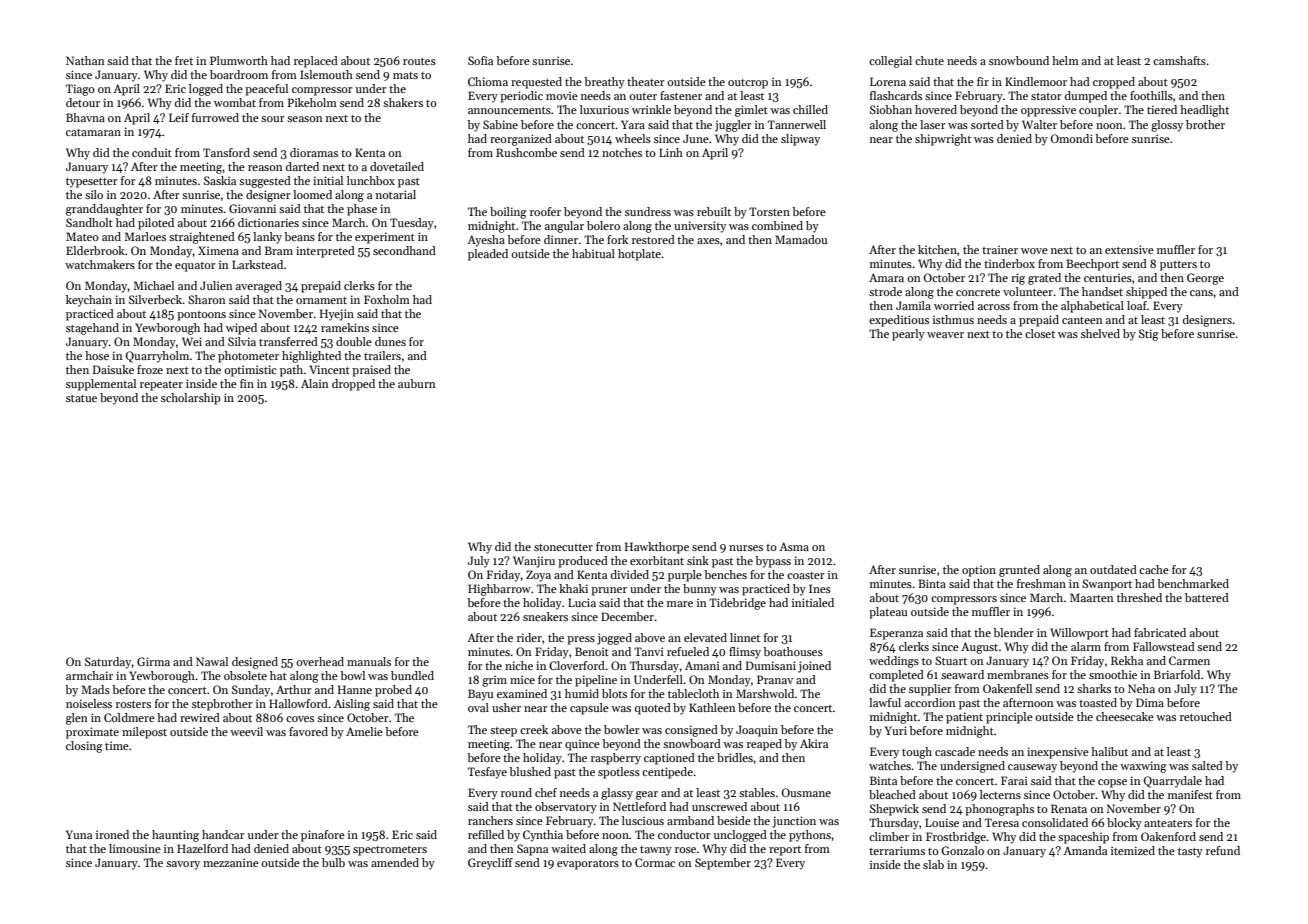 The width and height of the screenshot is (1308, 924). What do you see at coordinates (545, 616) in the screenshot?
I see `sneakers` at bounding box center [545, 616].
